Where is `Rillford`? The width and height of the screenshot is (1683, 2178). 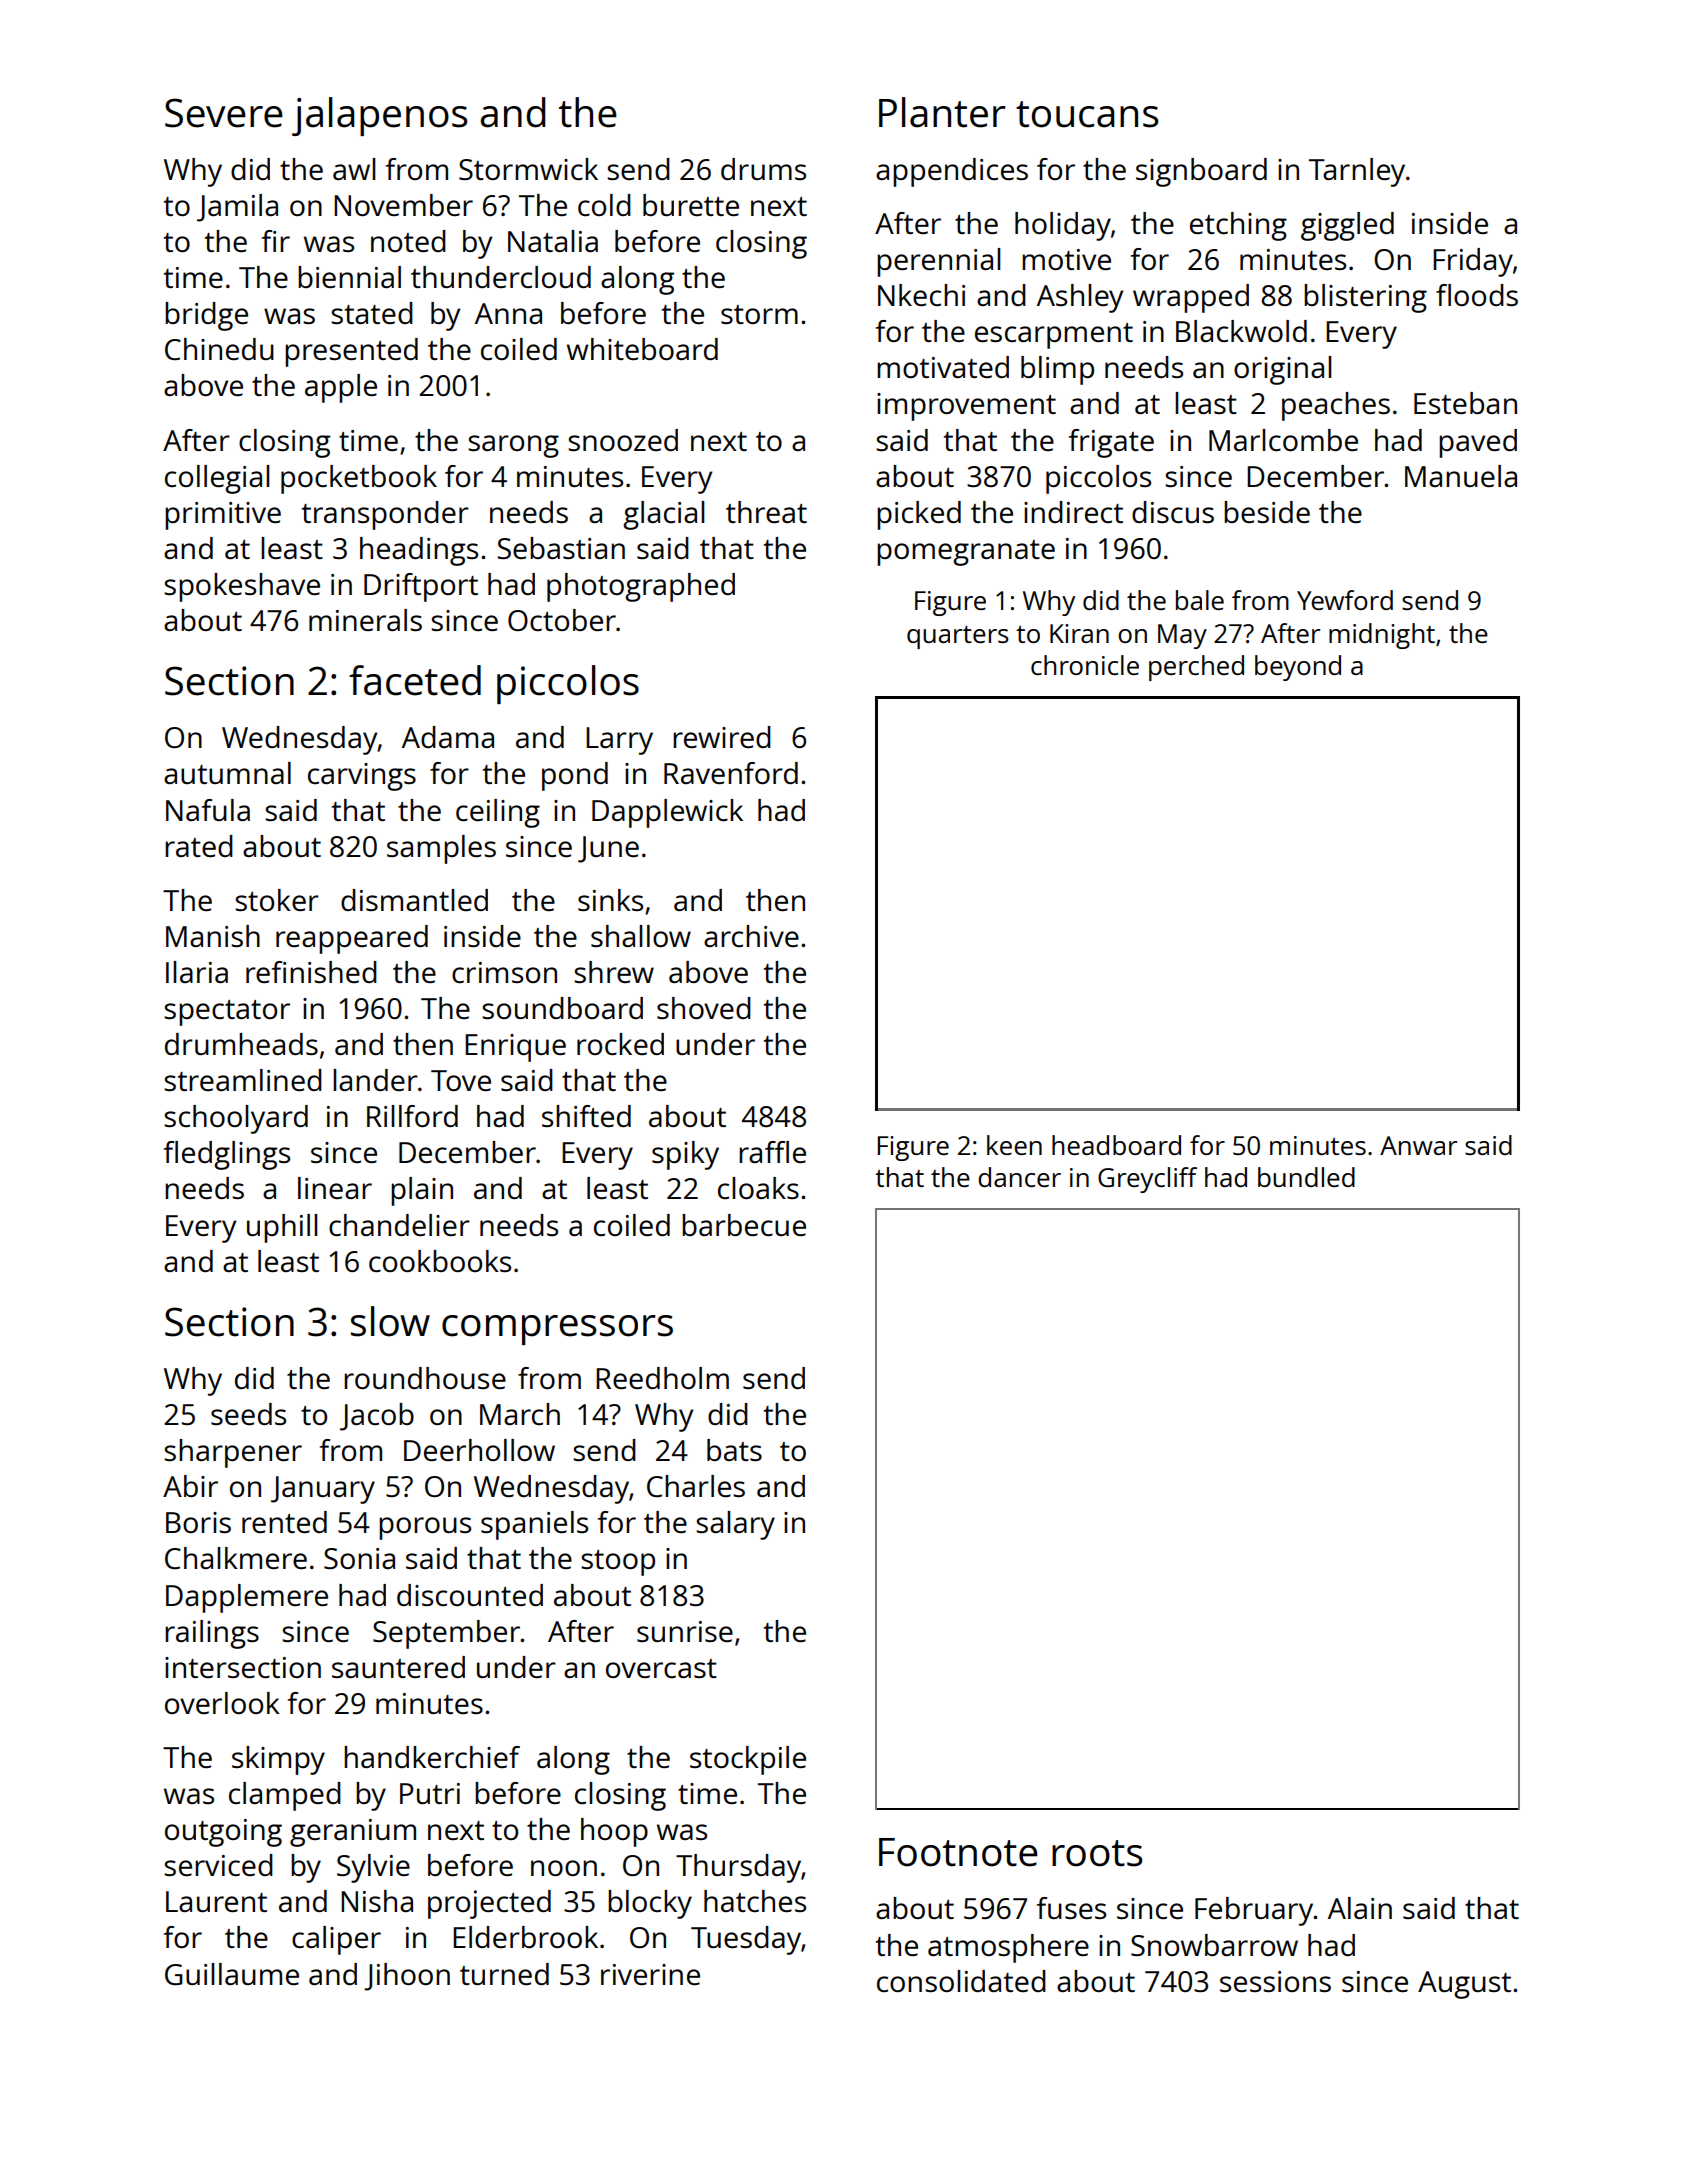
Rillford is located at coordinates (412, 1116).
